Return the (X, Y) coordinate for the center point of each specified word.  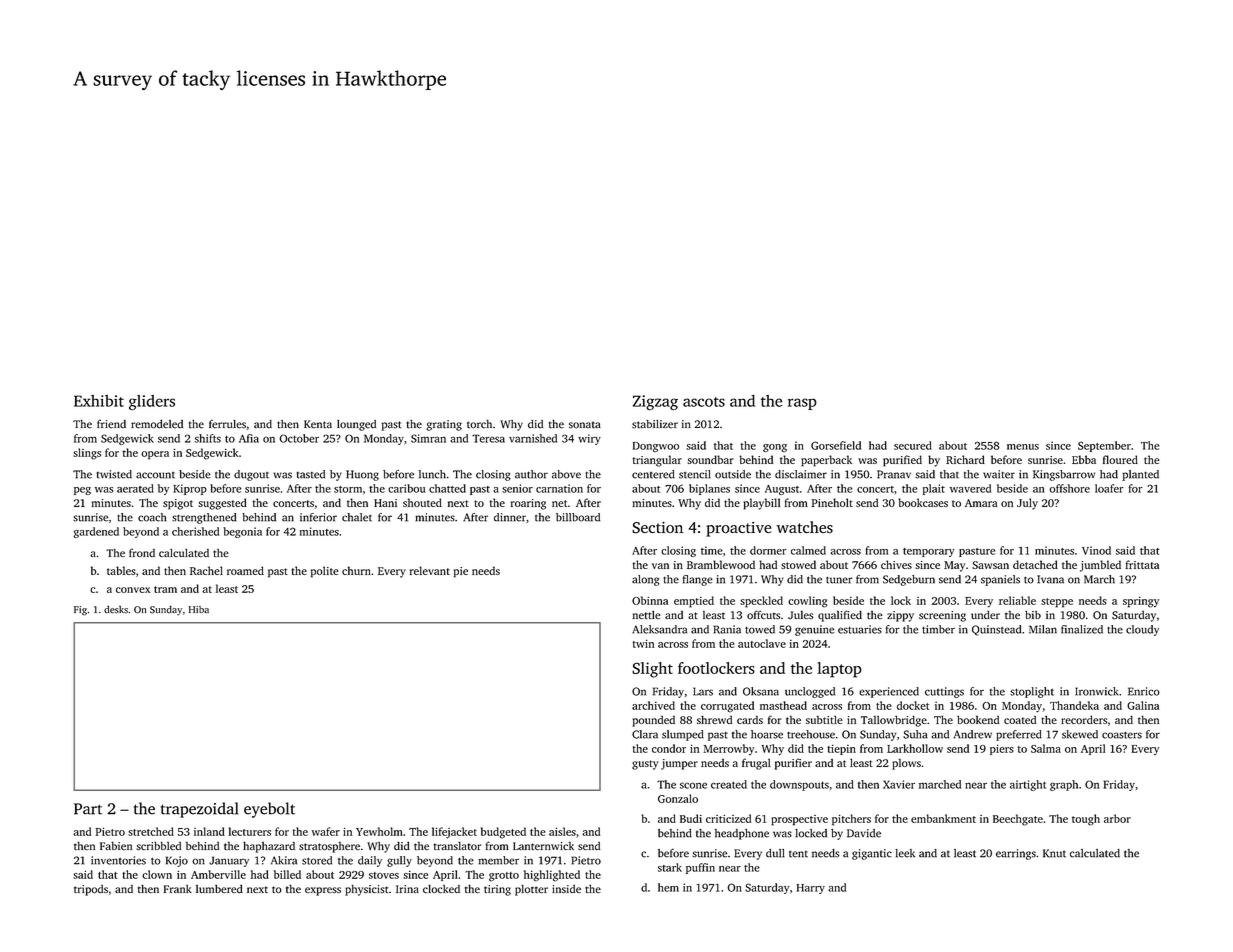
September (1104, 446)
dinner (510, 517)
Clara (645, 734)
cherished (195, 531)
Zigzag (655, 403)
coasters (1122, 735)
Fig (80, 611)
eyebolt (269, 810)
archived (653, 705)
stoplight (1032, 692)
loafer (1109, 488)
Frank (178, 889)
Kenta (318, 424)
